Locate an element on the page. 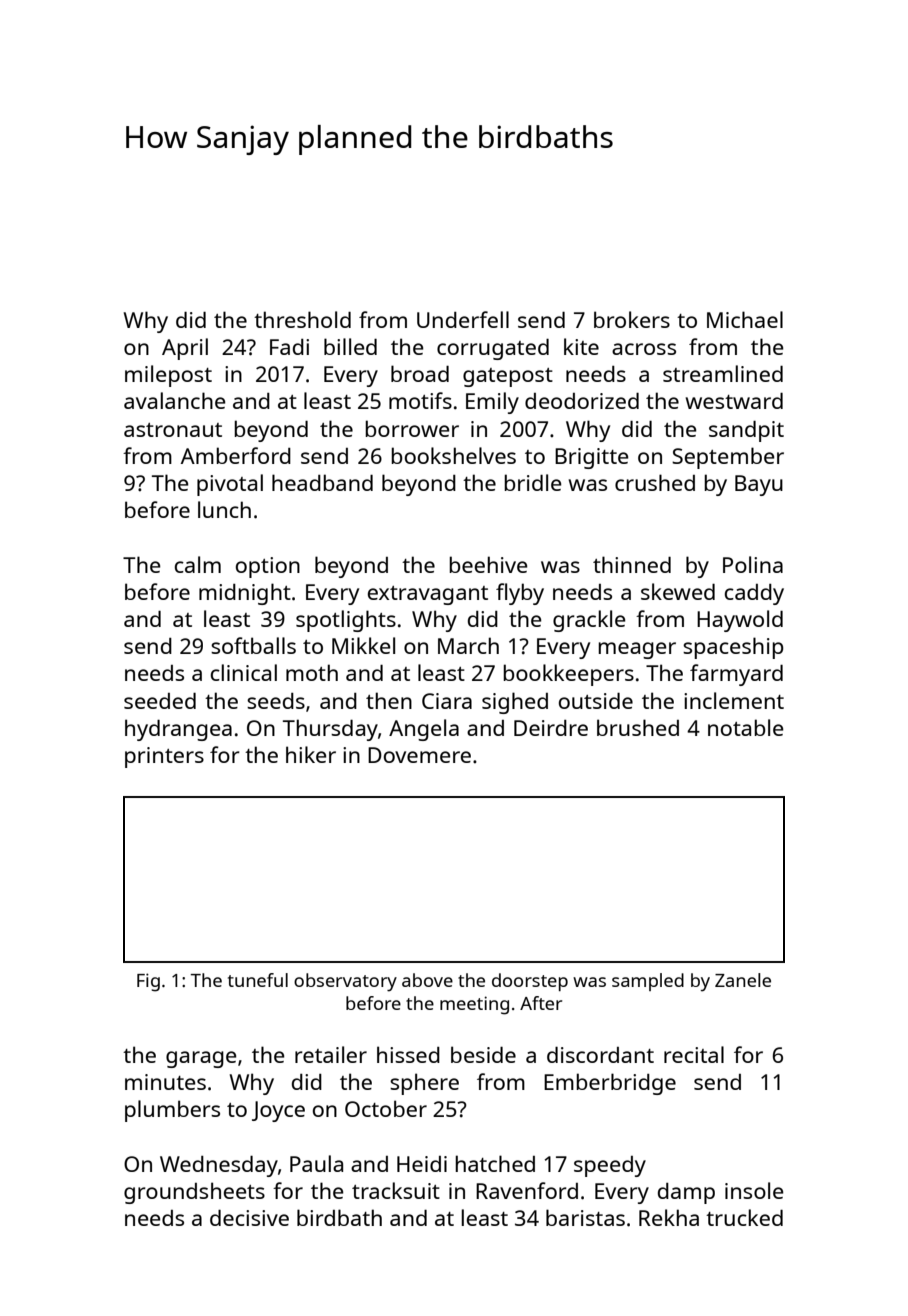 This image has height=1316, width=908. decisive is located at coordinates (249, 1218).
